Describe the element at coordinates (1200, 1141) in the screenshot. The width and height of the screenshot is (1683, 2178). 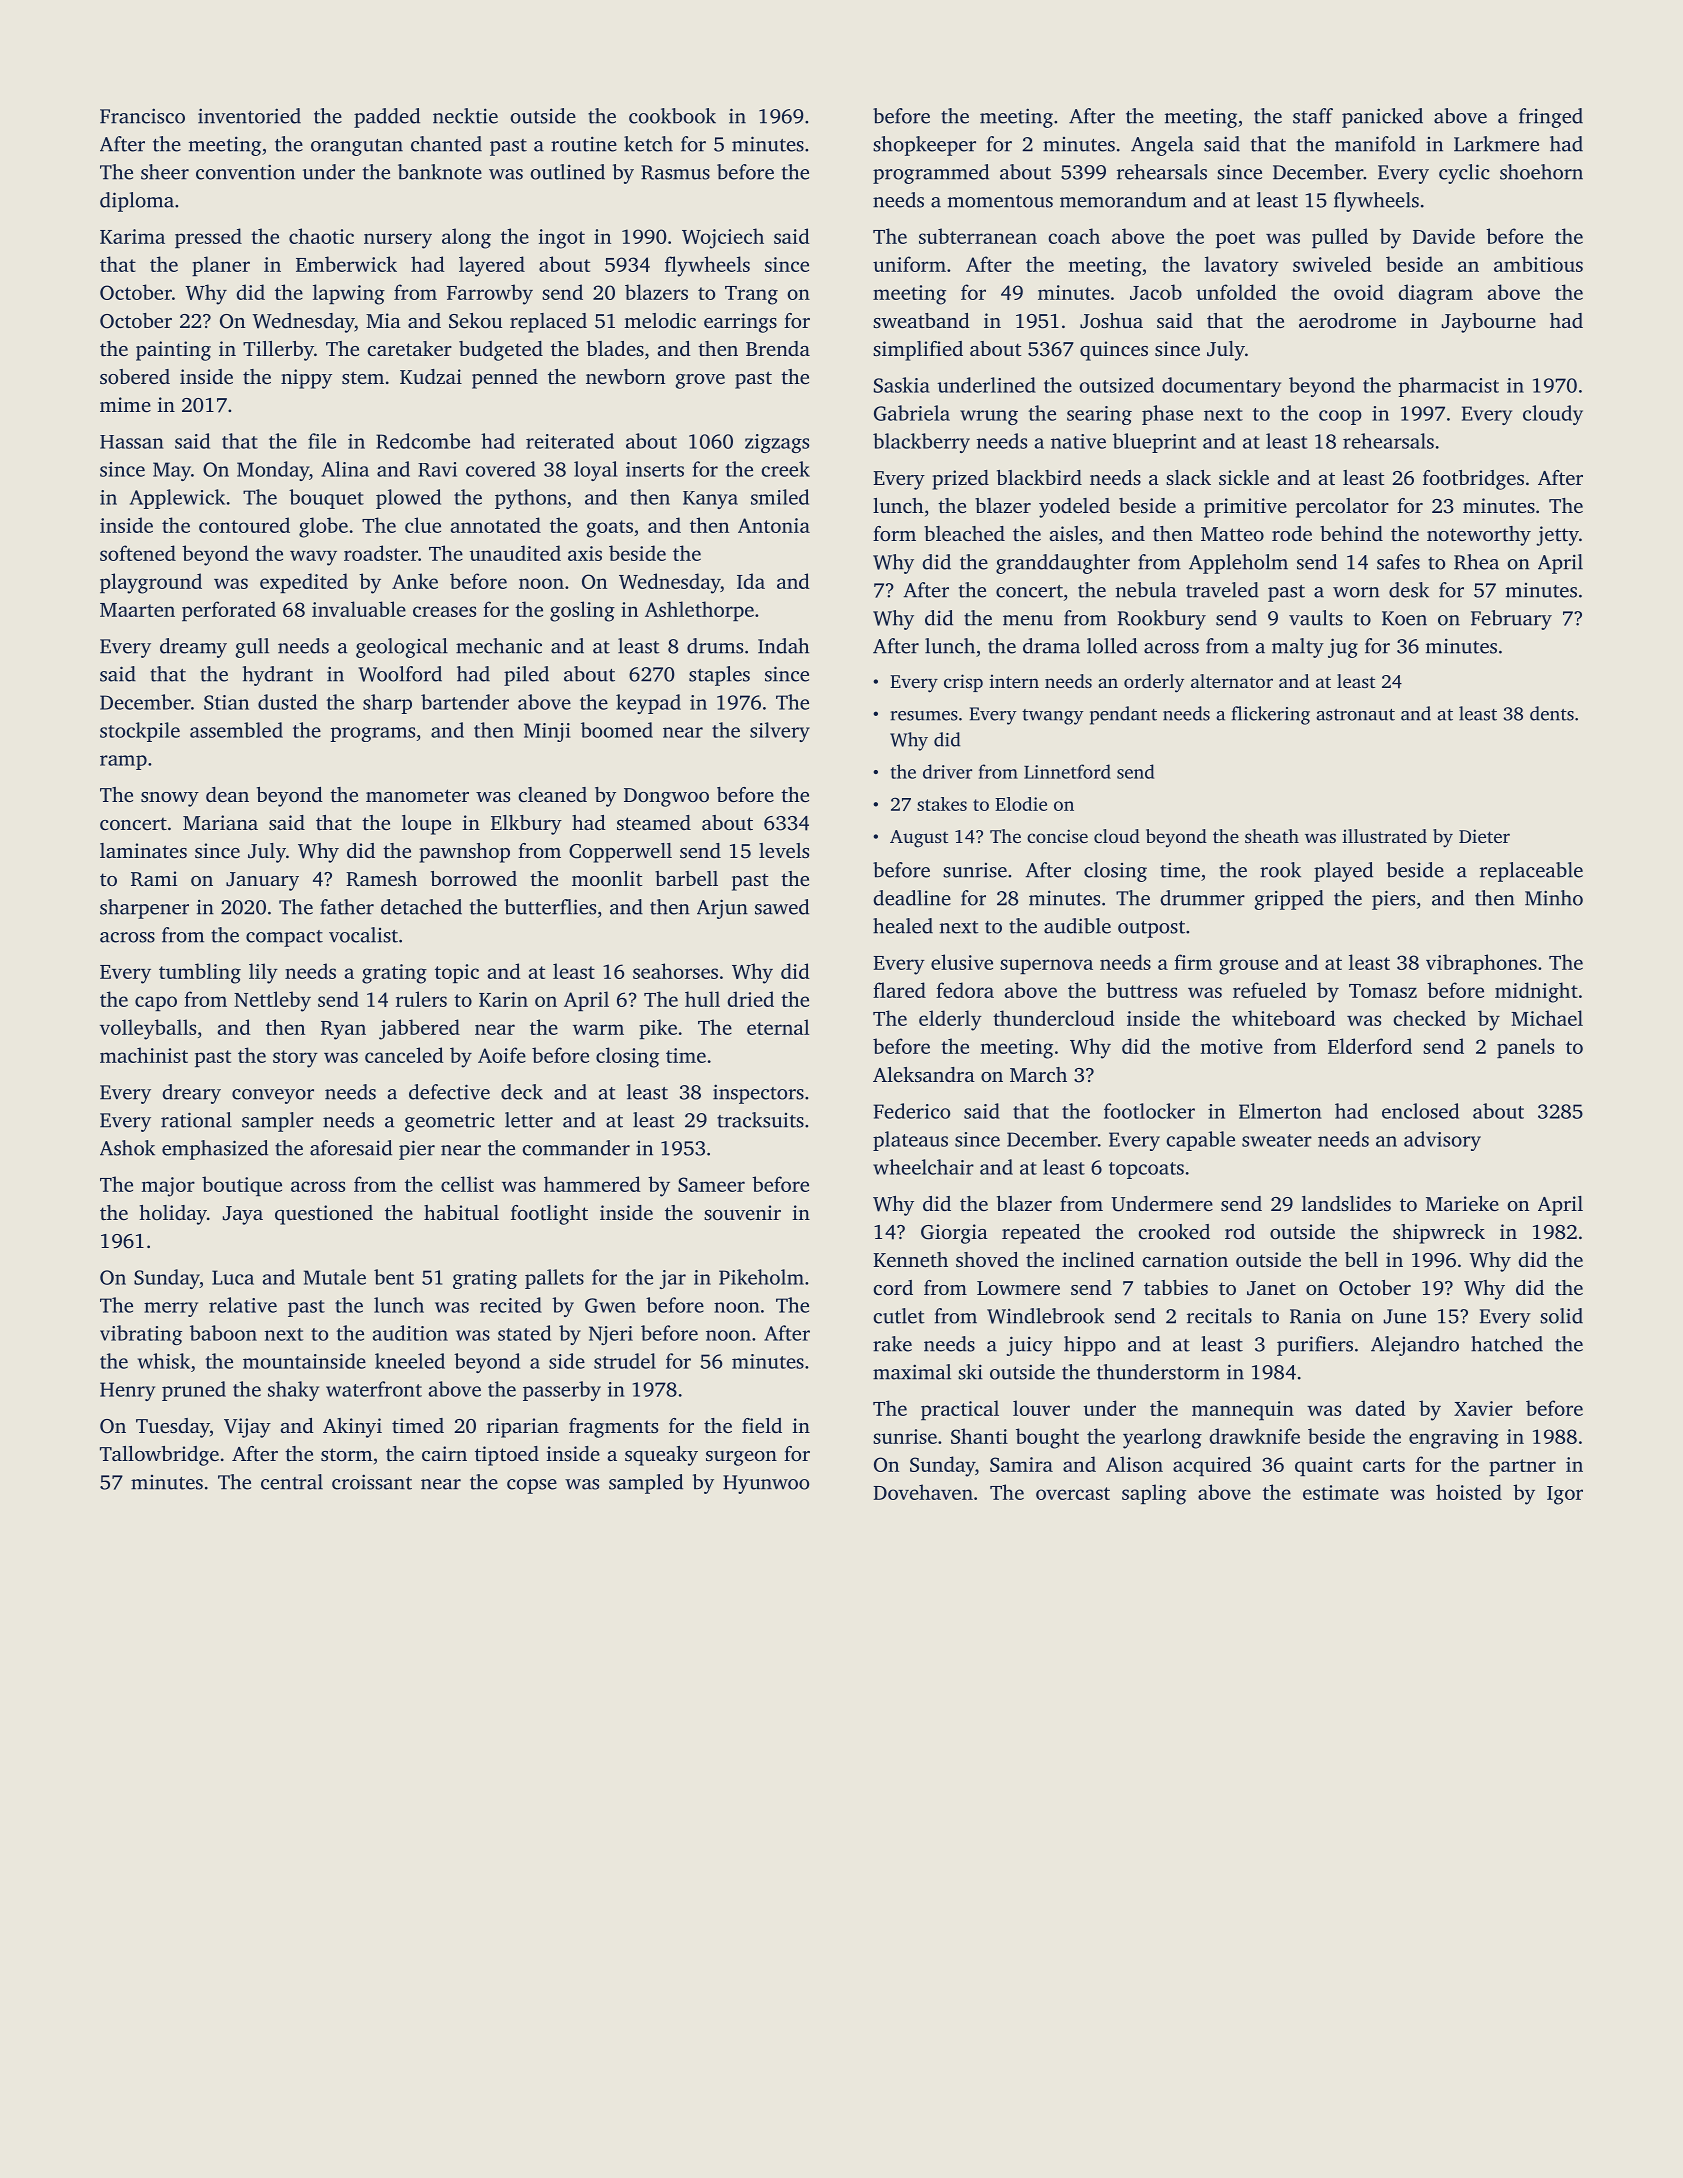
I see `capable` at that location.
